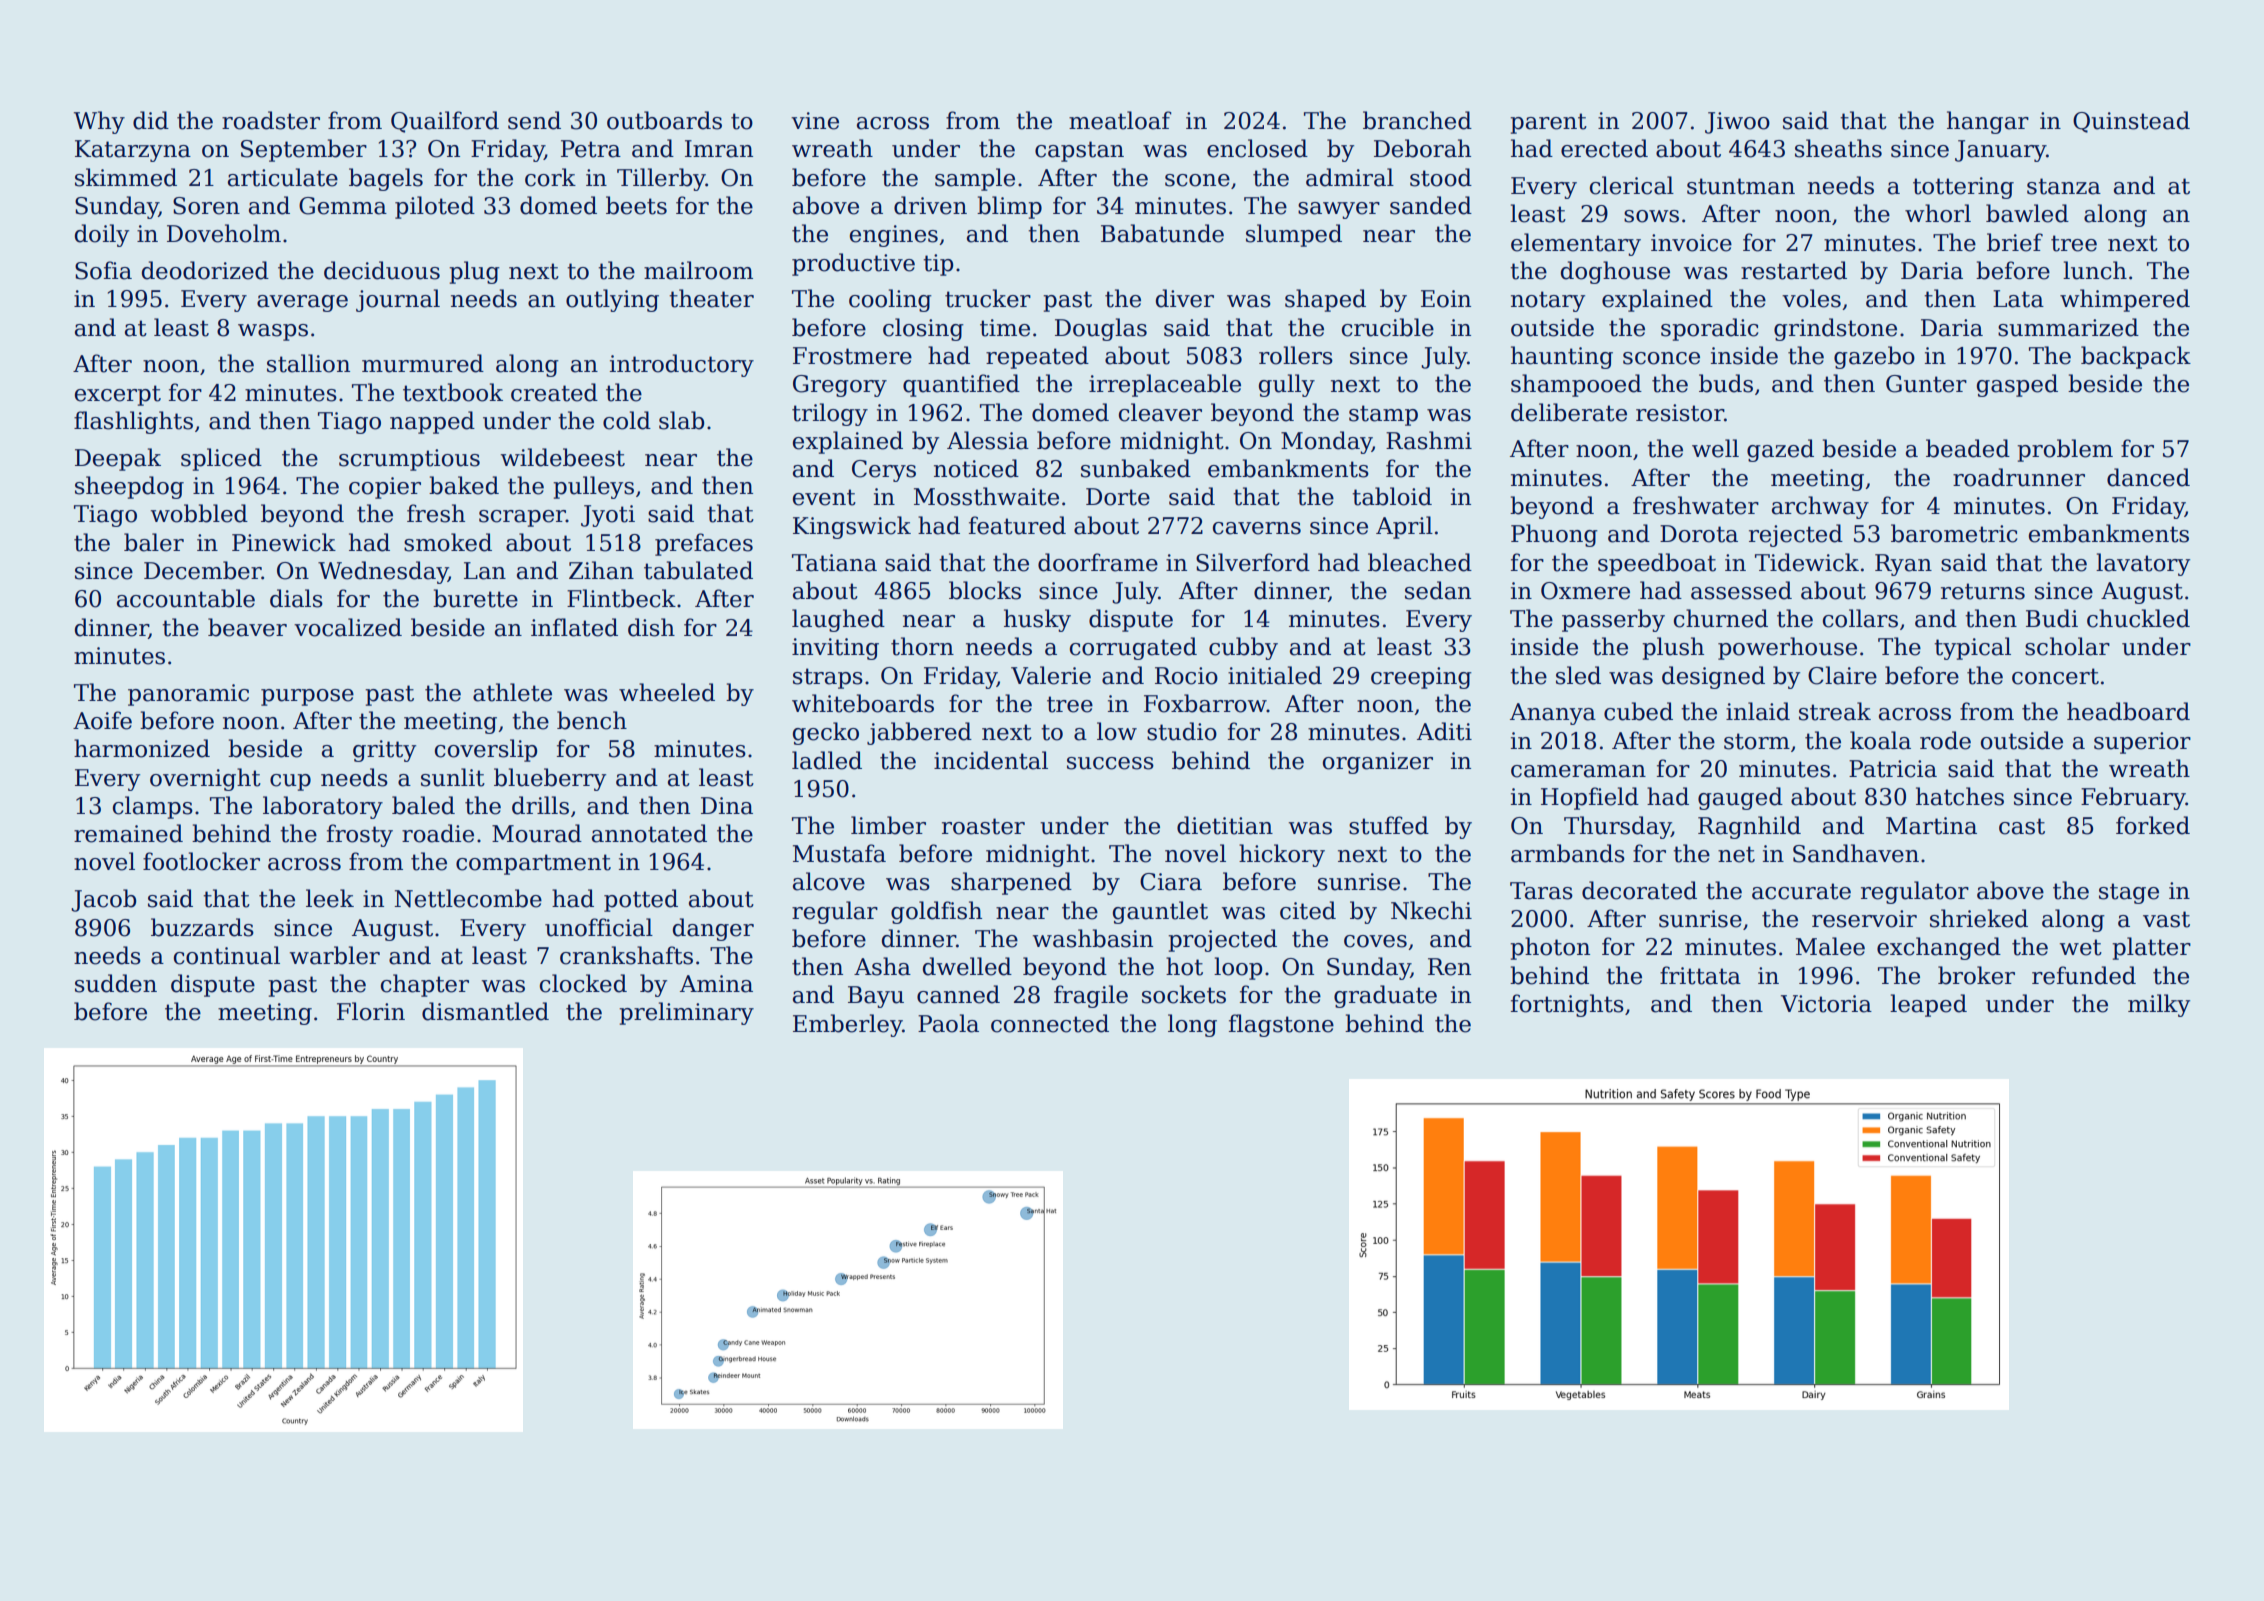 This page has height=1601, width=2264. I want to click on piloted, so click(435, 207).
